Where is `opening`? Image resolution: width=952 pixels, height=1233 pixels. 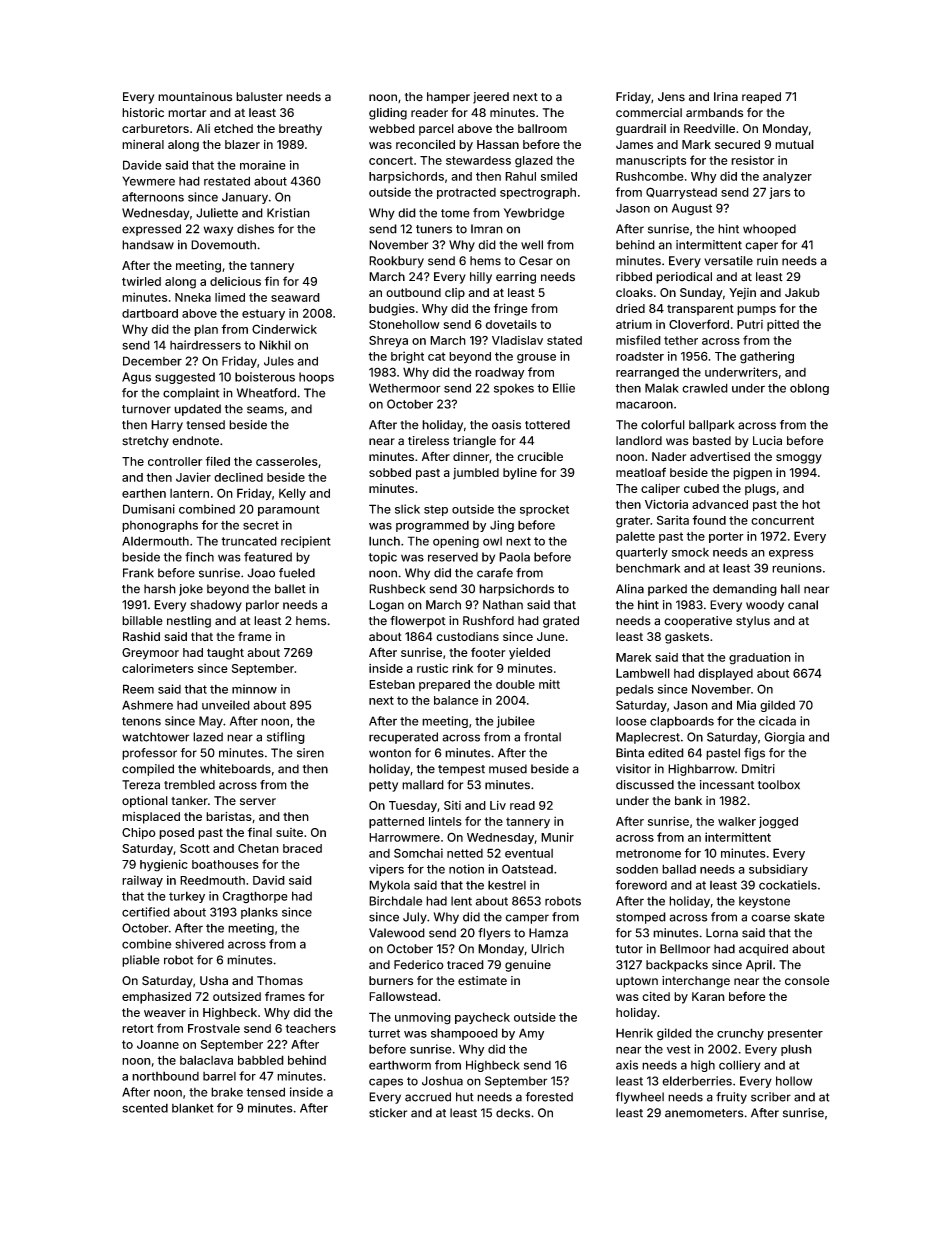
opening is located at coordinates (456, 542).
